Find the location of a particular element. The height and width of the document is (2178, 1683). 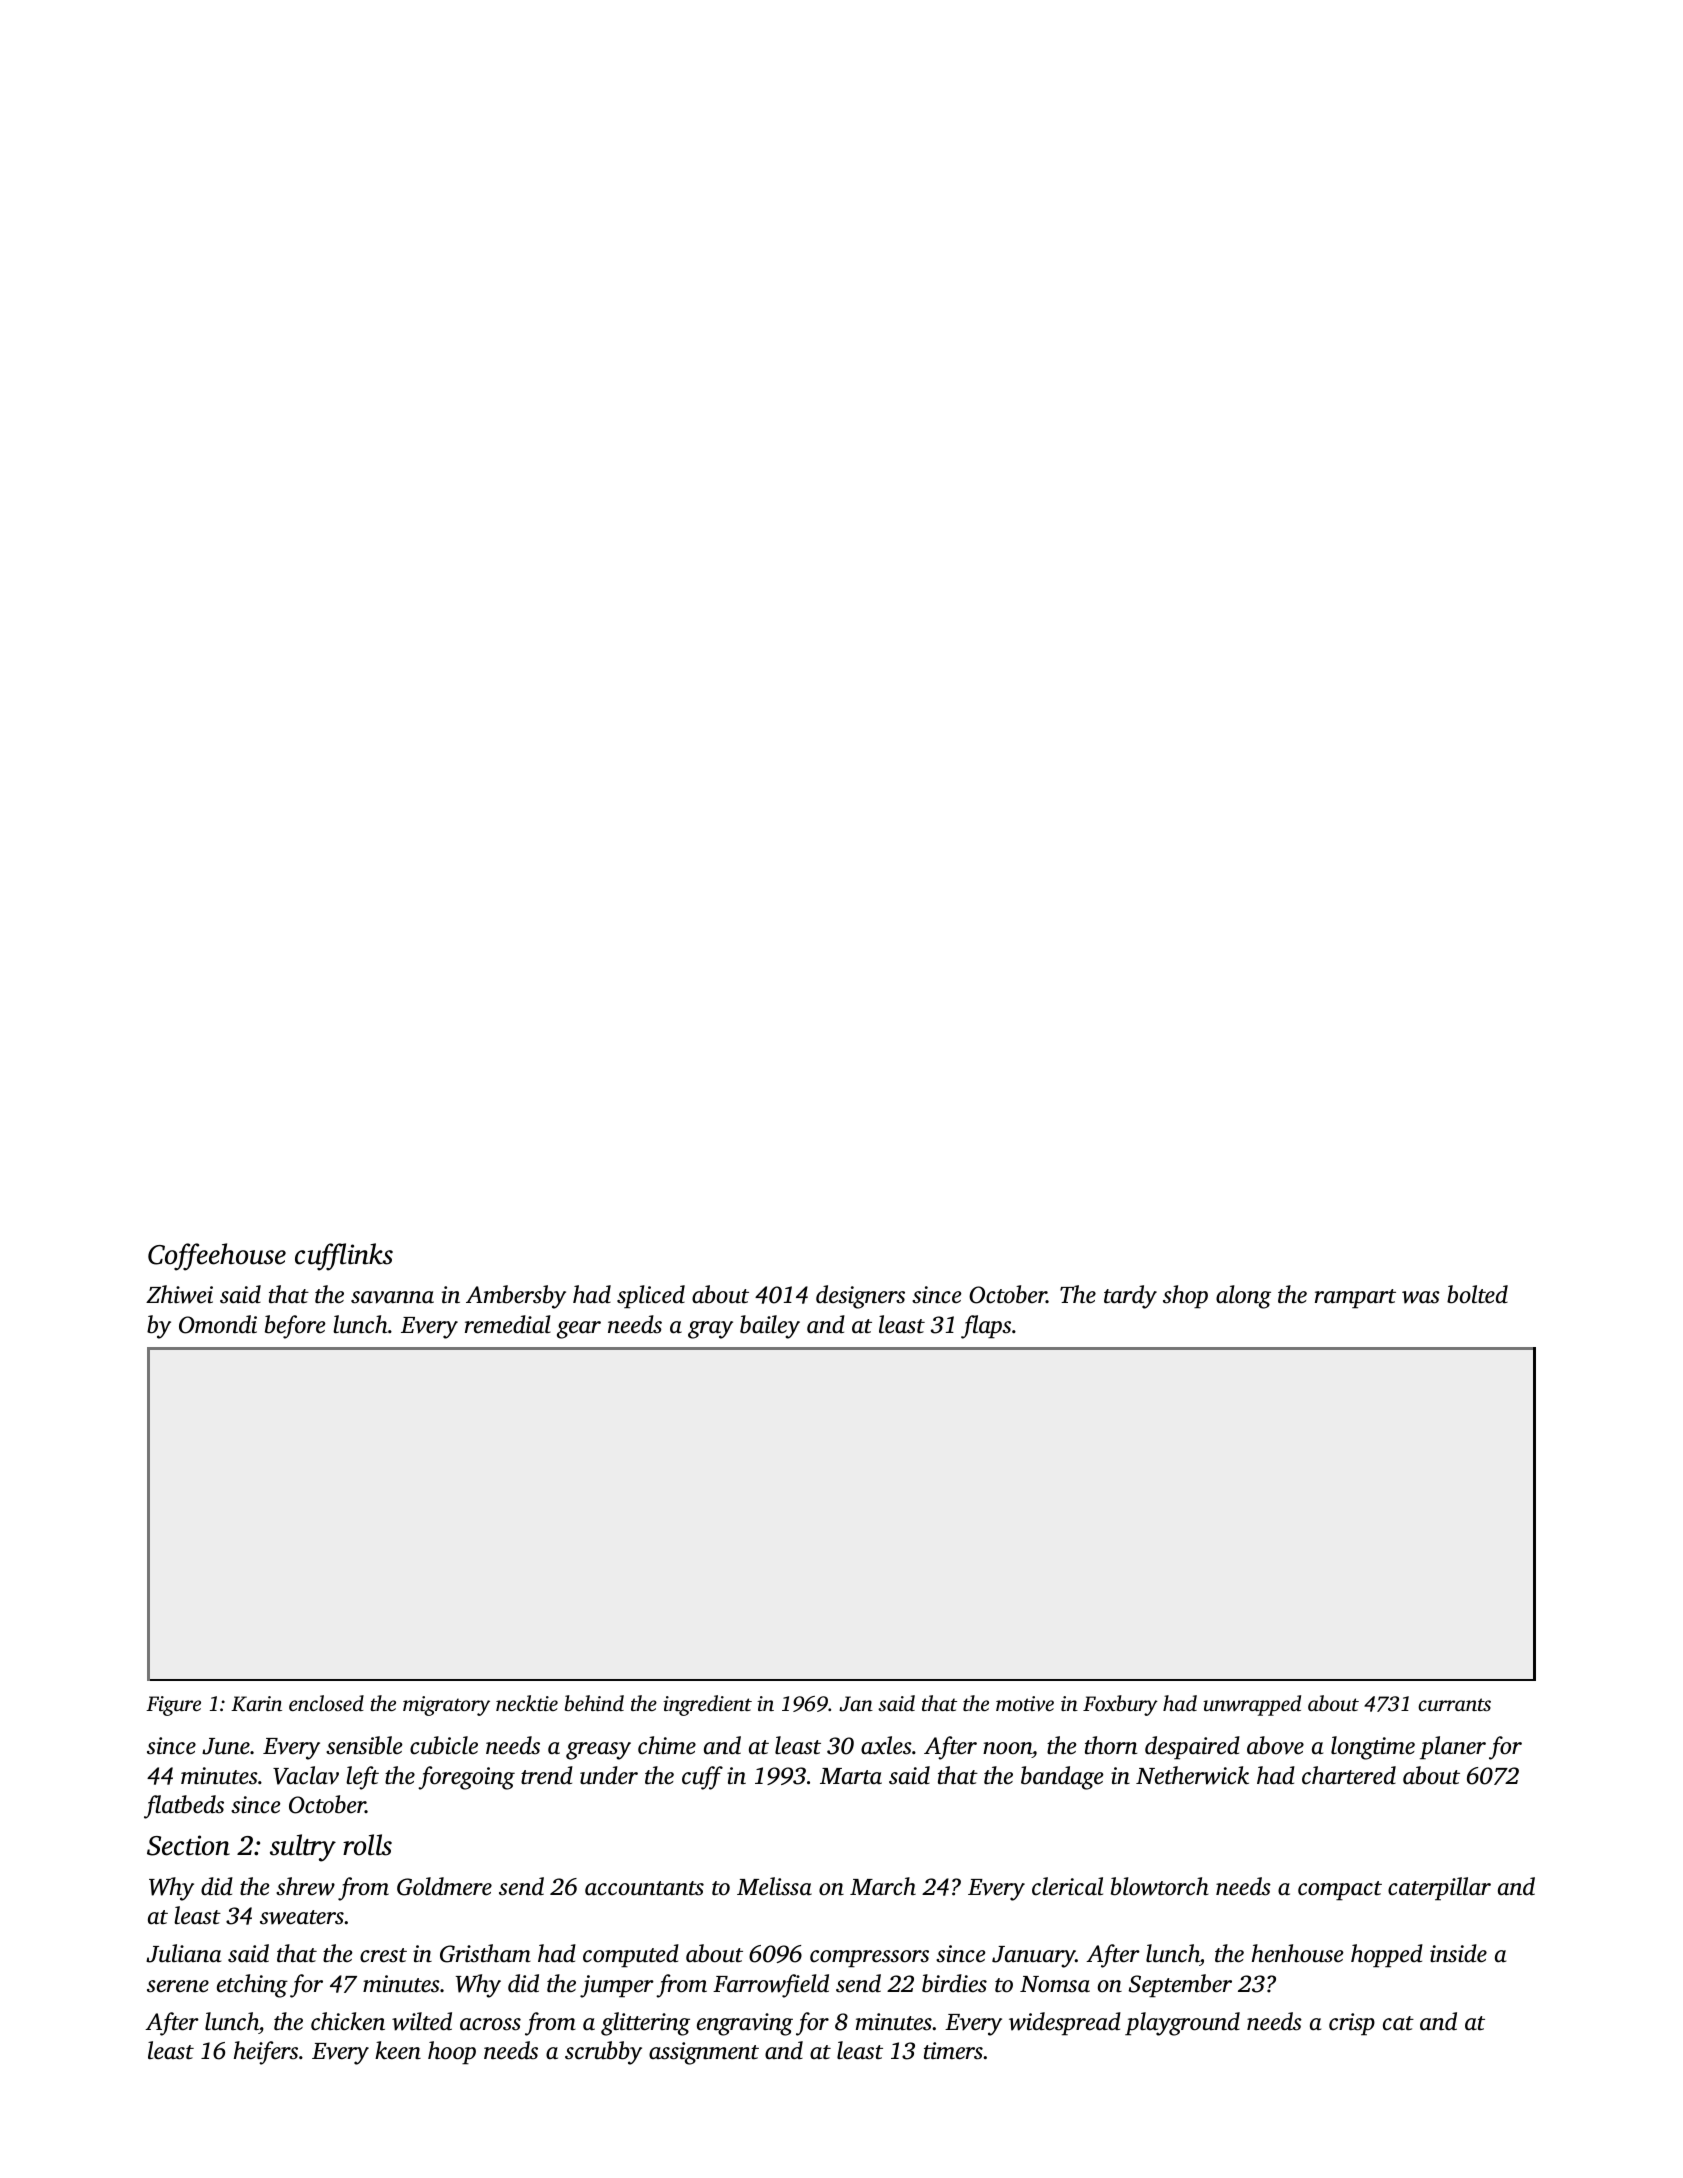

flaps is located at coordinates (986, 1327).
